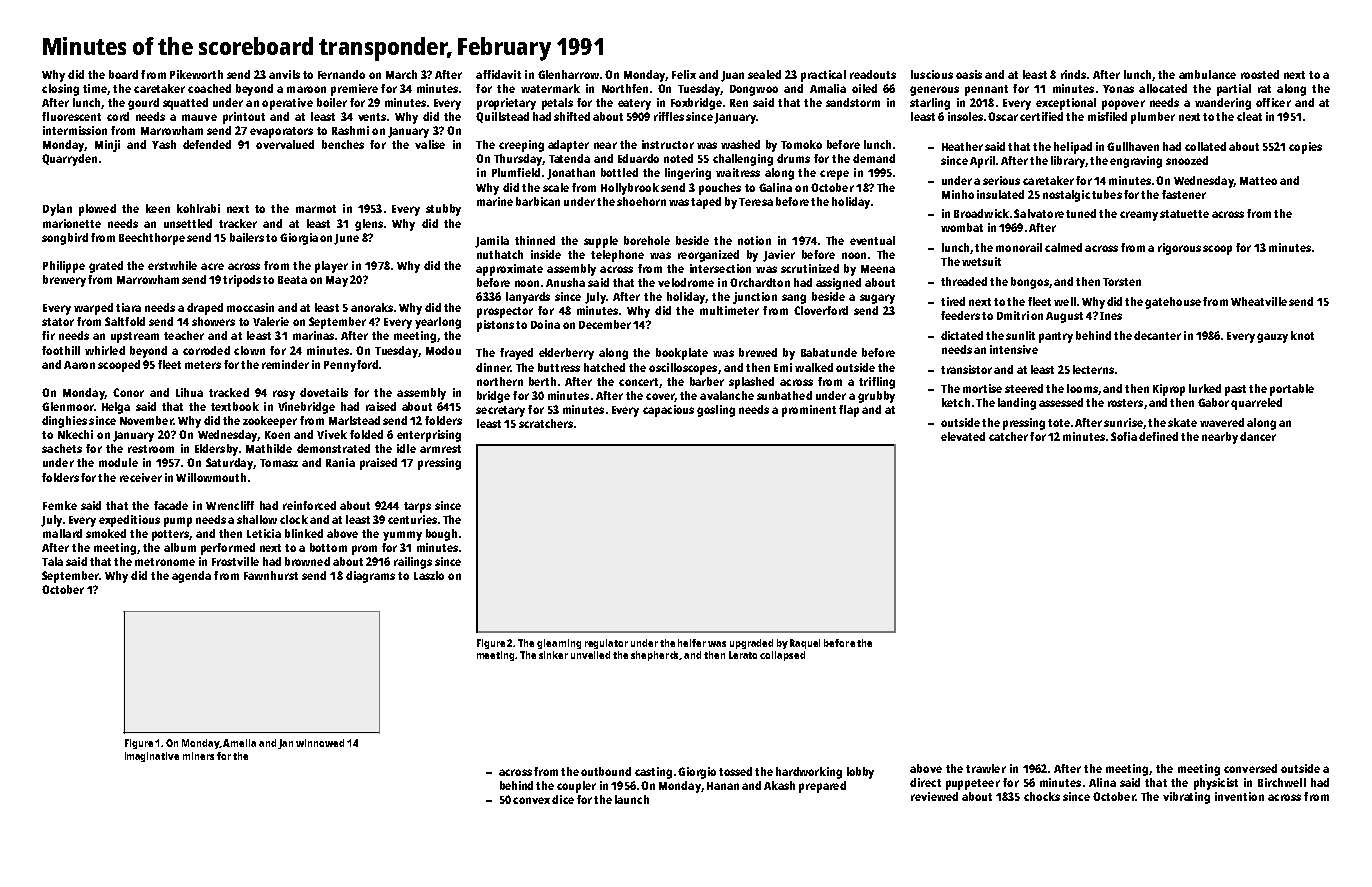 Image resolution: width=1372 pixels, height=887 pixels. I want to click on reminder, so click(285, 364).
